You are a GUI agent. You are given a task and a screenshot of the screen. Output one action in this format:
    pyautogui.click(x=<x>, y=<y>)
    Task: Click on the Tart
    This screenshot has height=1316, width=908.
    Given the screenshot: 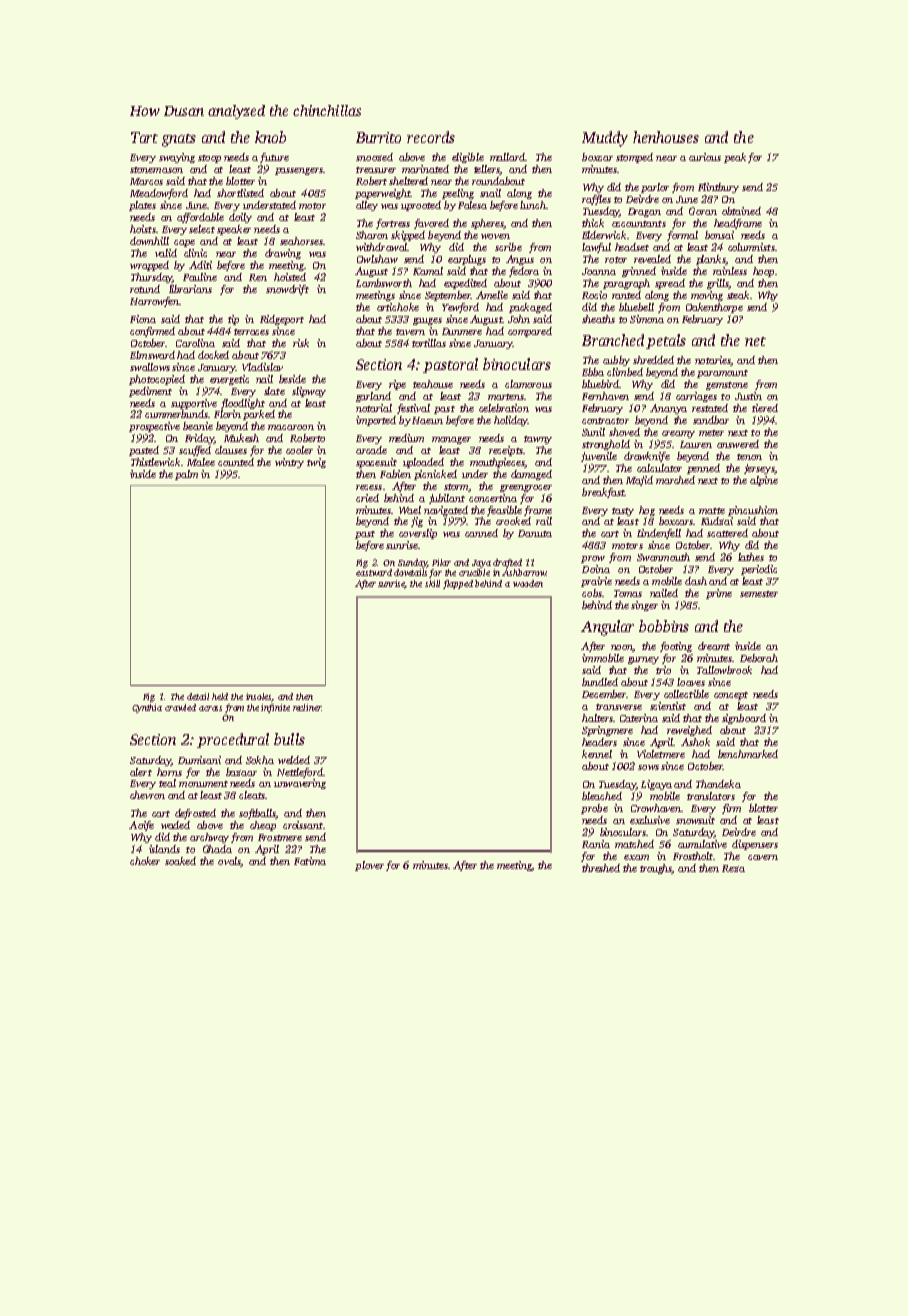 What is the action you would take?
    pyautogui.click(x=144, y=137)
